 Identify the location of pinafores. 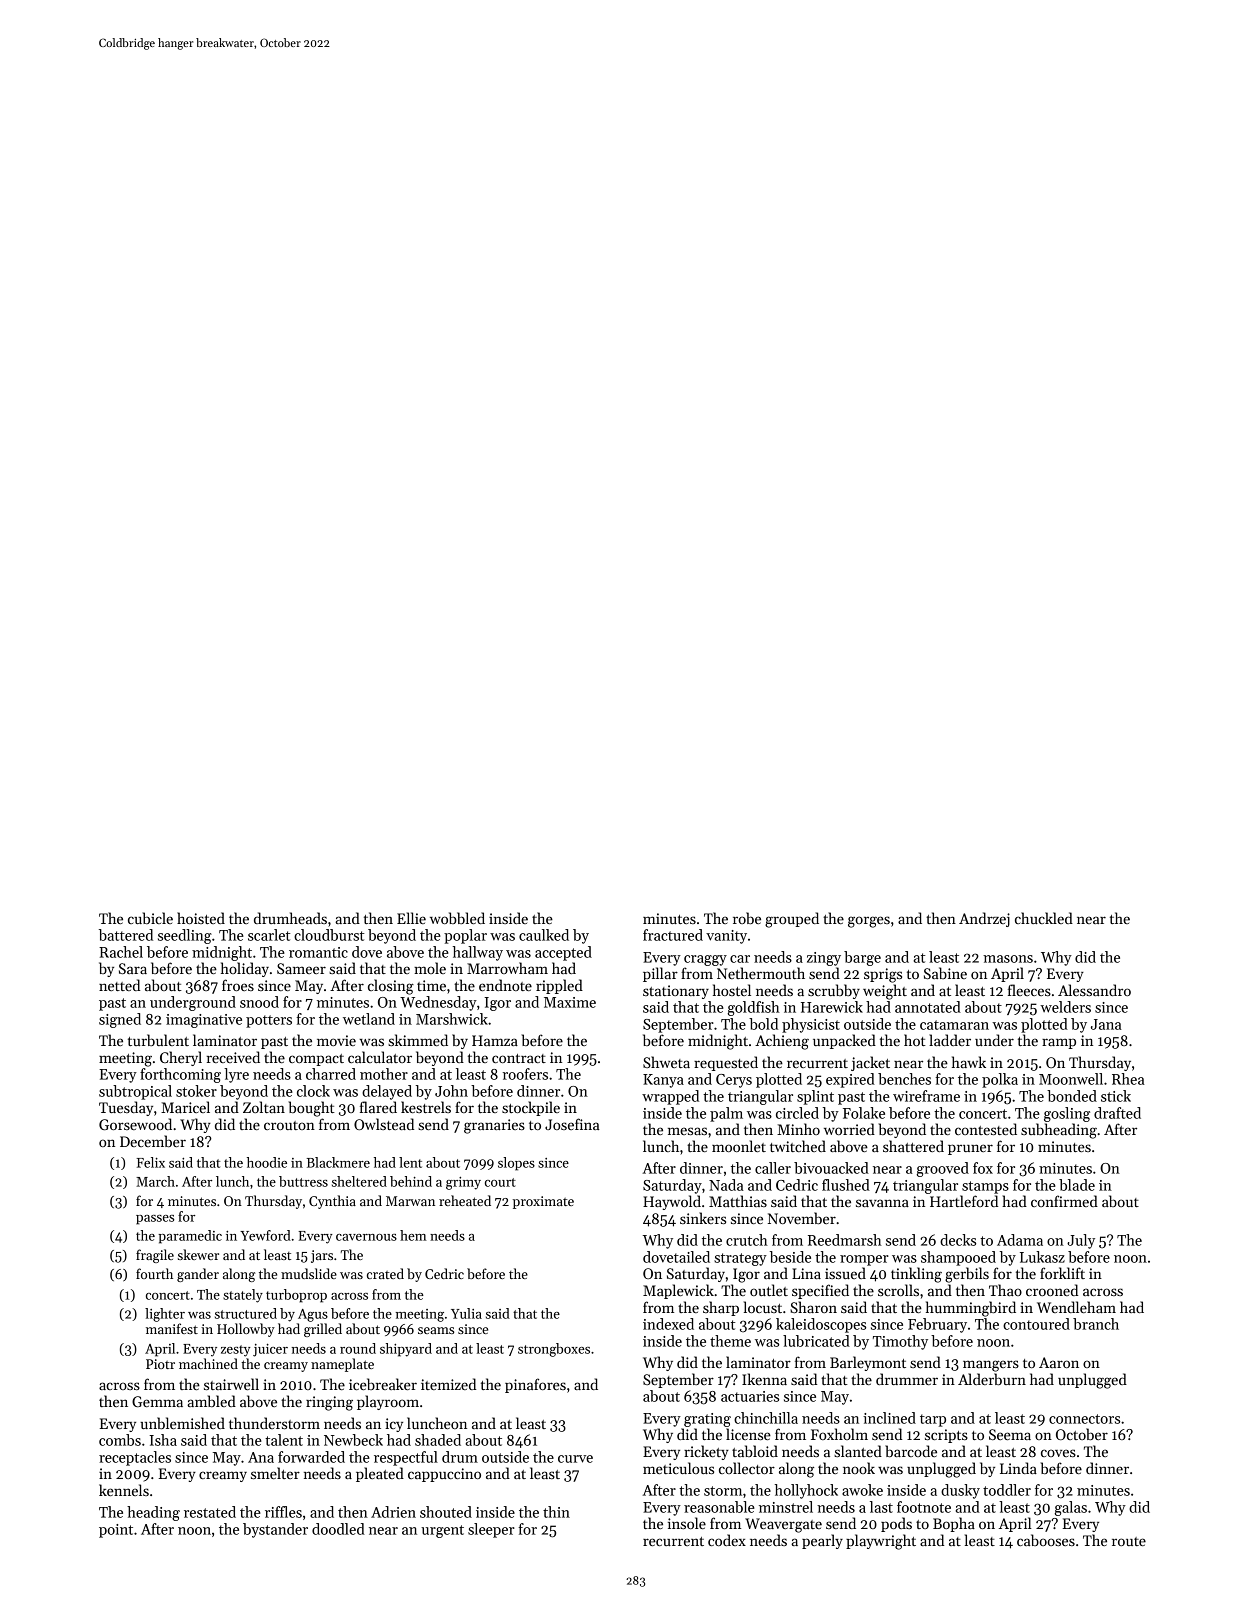
(535, 1385).
